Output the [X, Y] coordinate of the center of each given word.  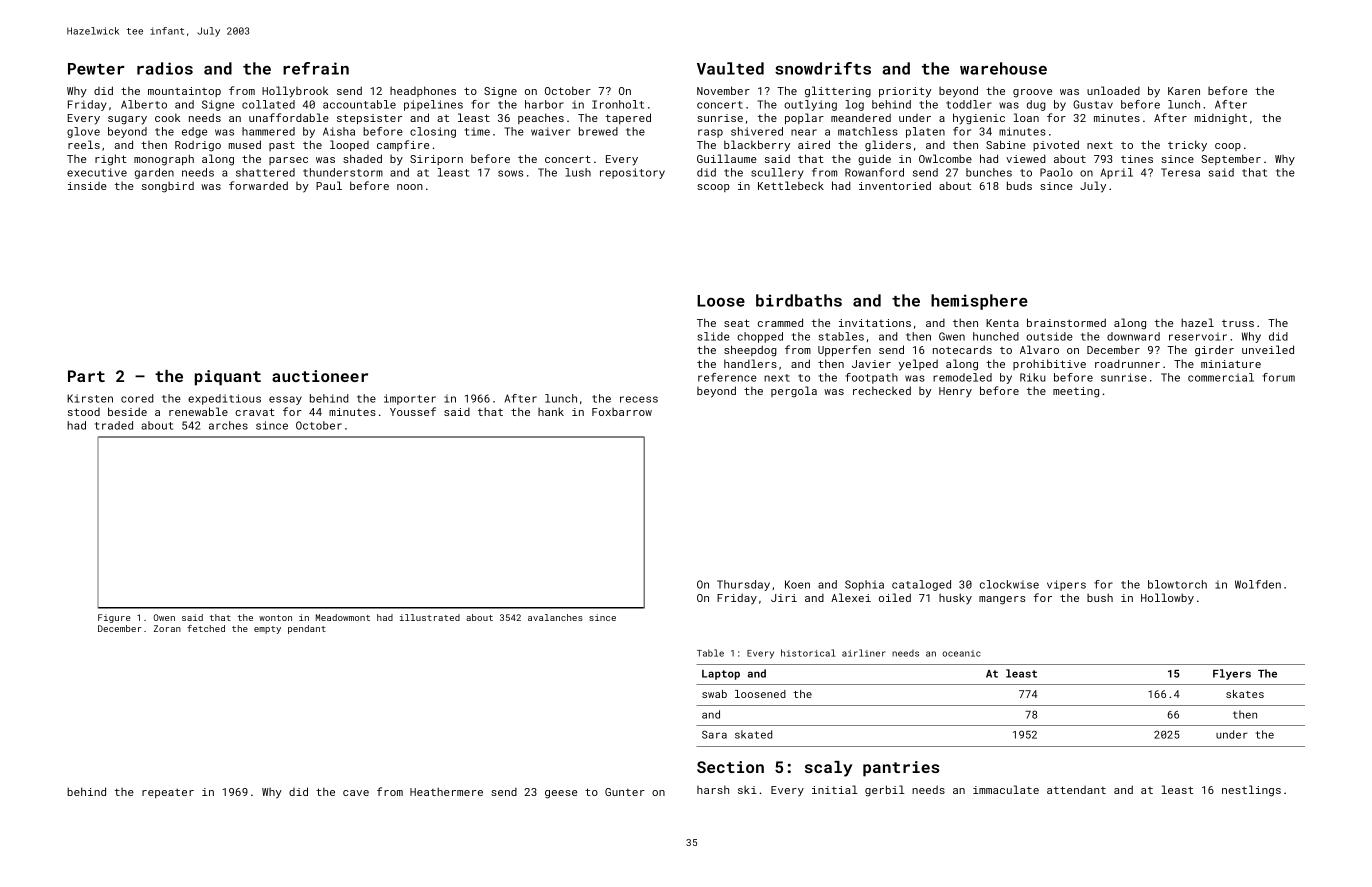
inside [87, 186]
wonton [275, 618]
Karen [1184, 91]
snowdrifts [823, 68]
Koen [797, 584]
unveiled [1268, 349]
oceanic [961, 653]
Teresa [1180, 172]
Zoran [167, 628]
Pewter [96, 69]
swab [714, 694]
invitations [875, 323]
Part [86, 376]
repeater [168, 793]
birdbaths [799, 300]
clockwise [1009, 584]
